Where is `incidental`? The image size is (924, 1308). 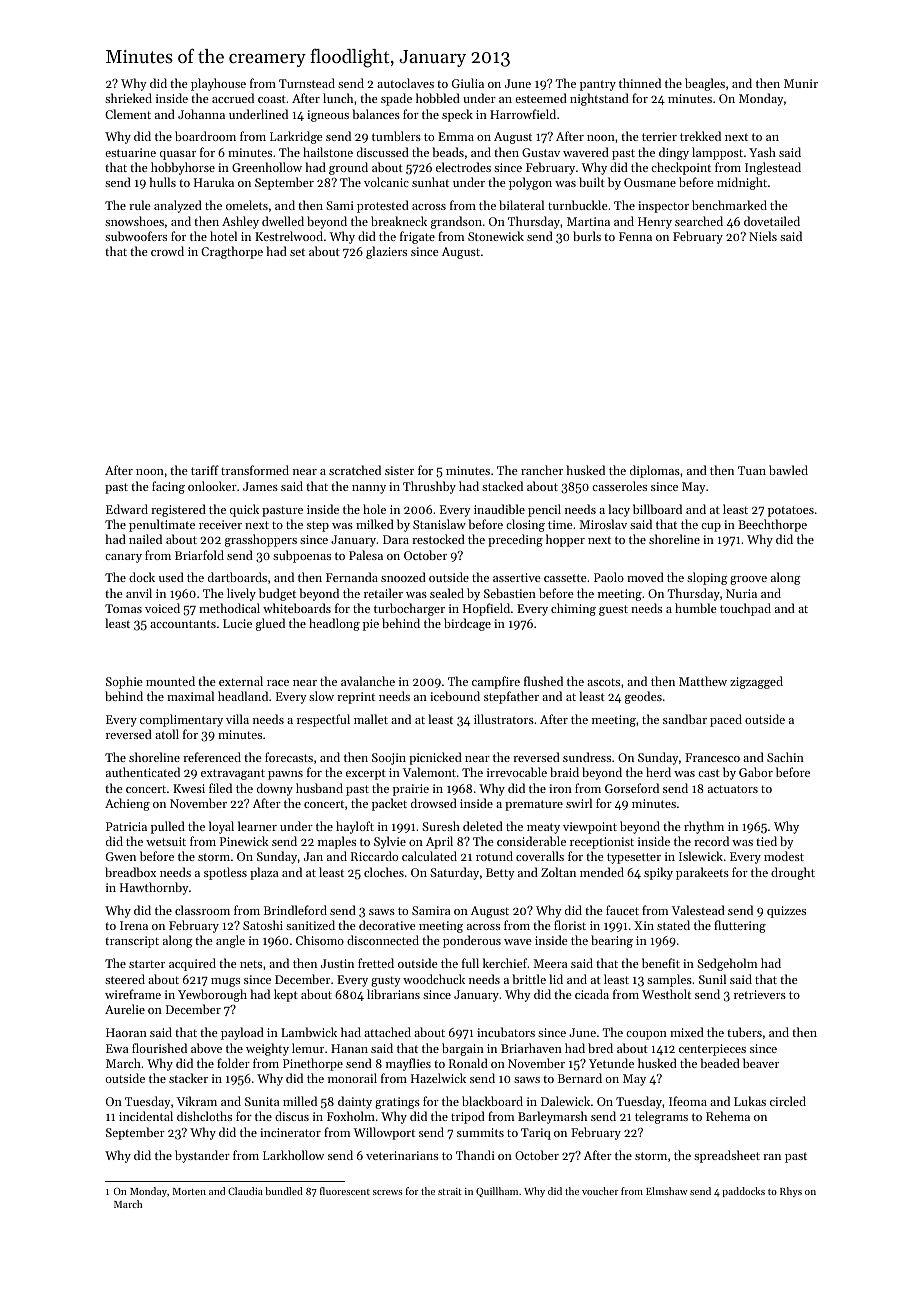
incidental is located at coordinates (146, 1116).
